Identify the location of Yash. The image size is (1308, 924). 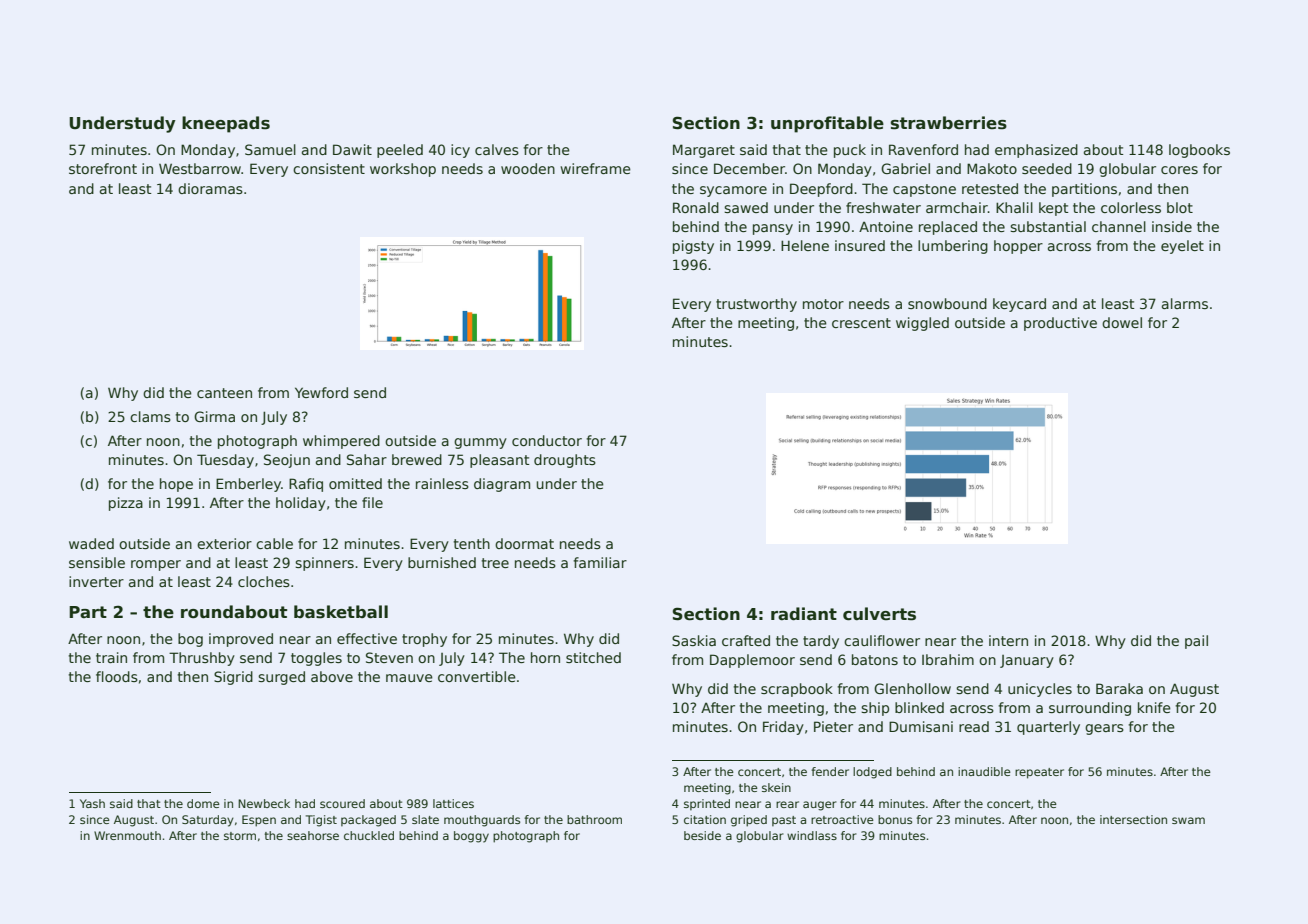
(92, 803).
